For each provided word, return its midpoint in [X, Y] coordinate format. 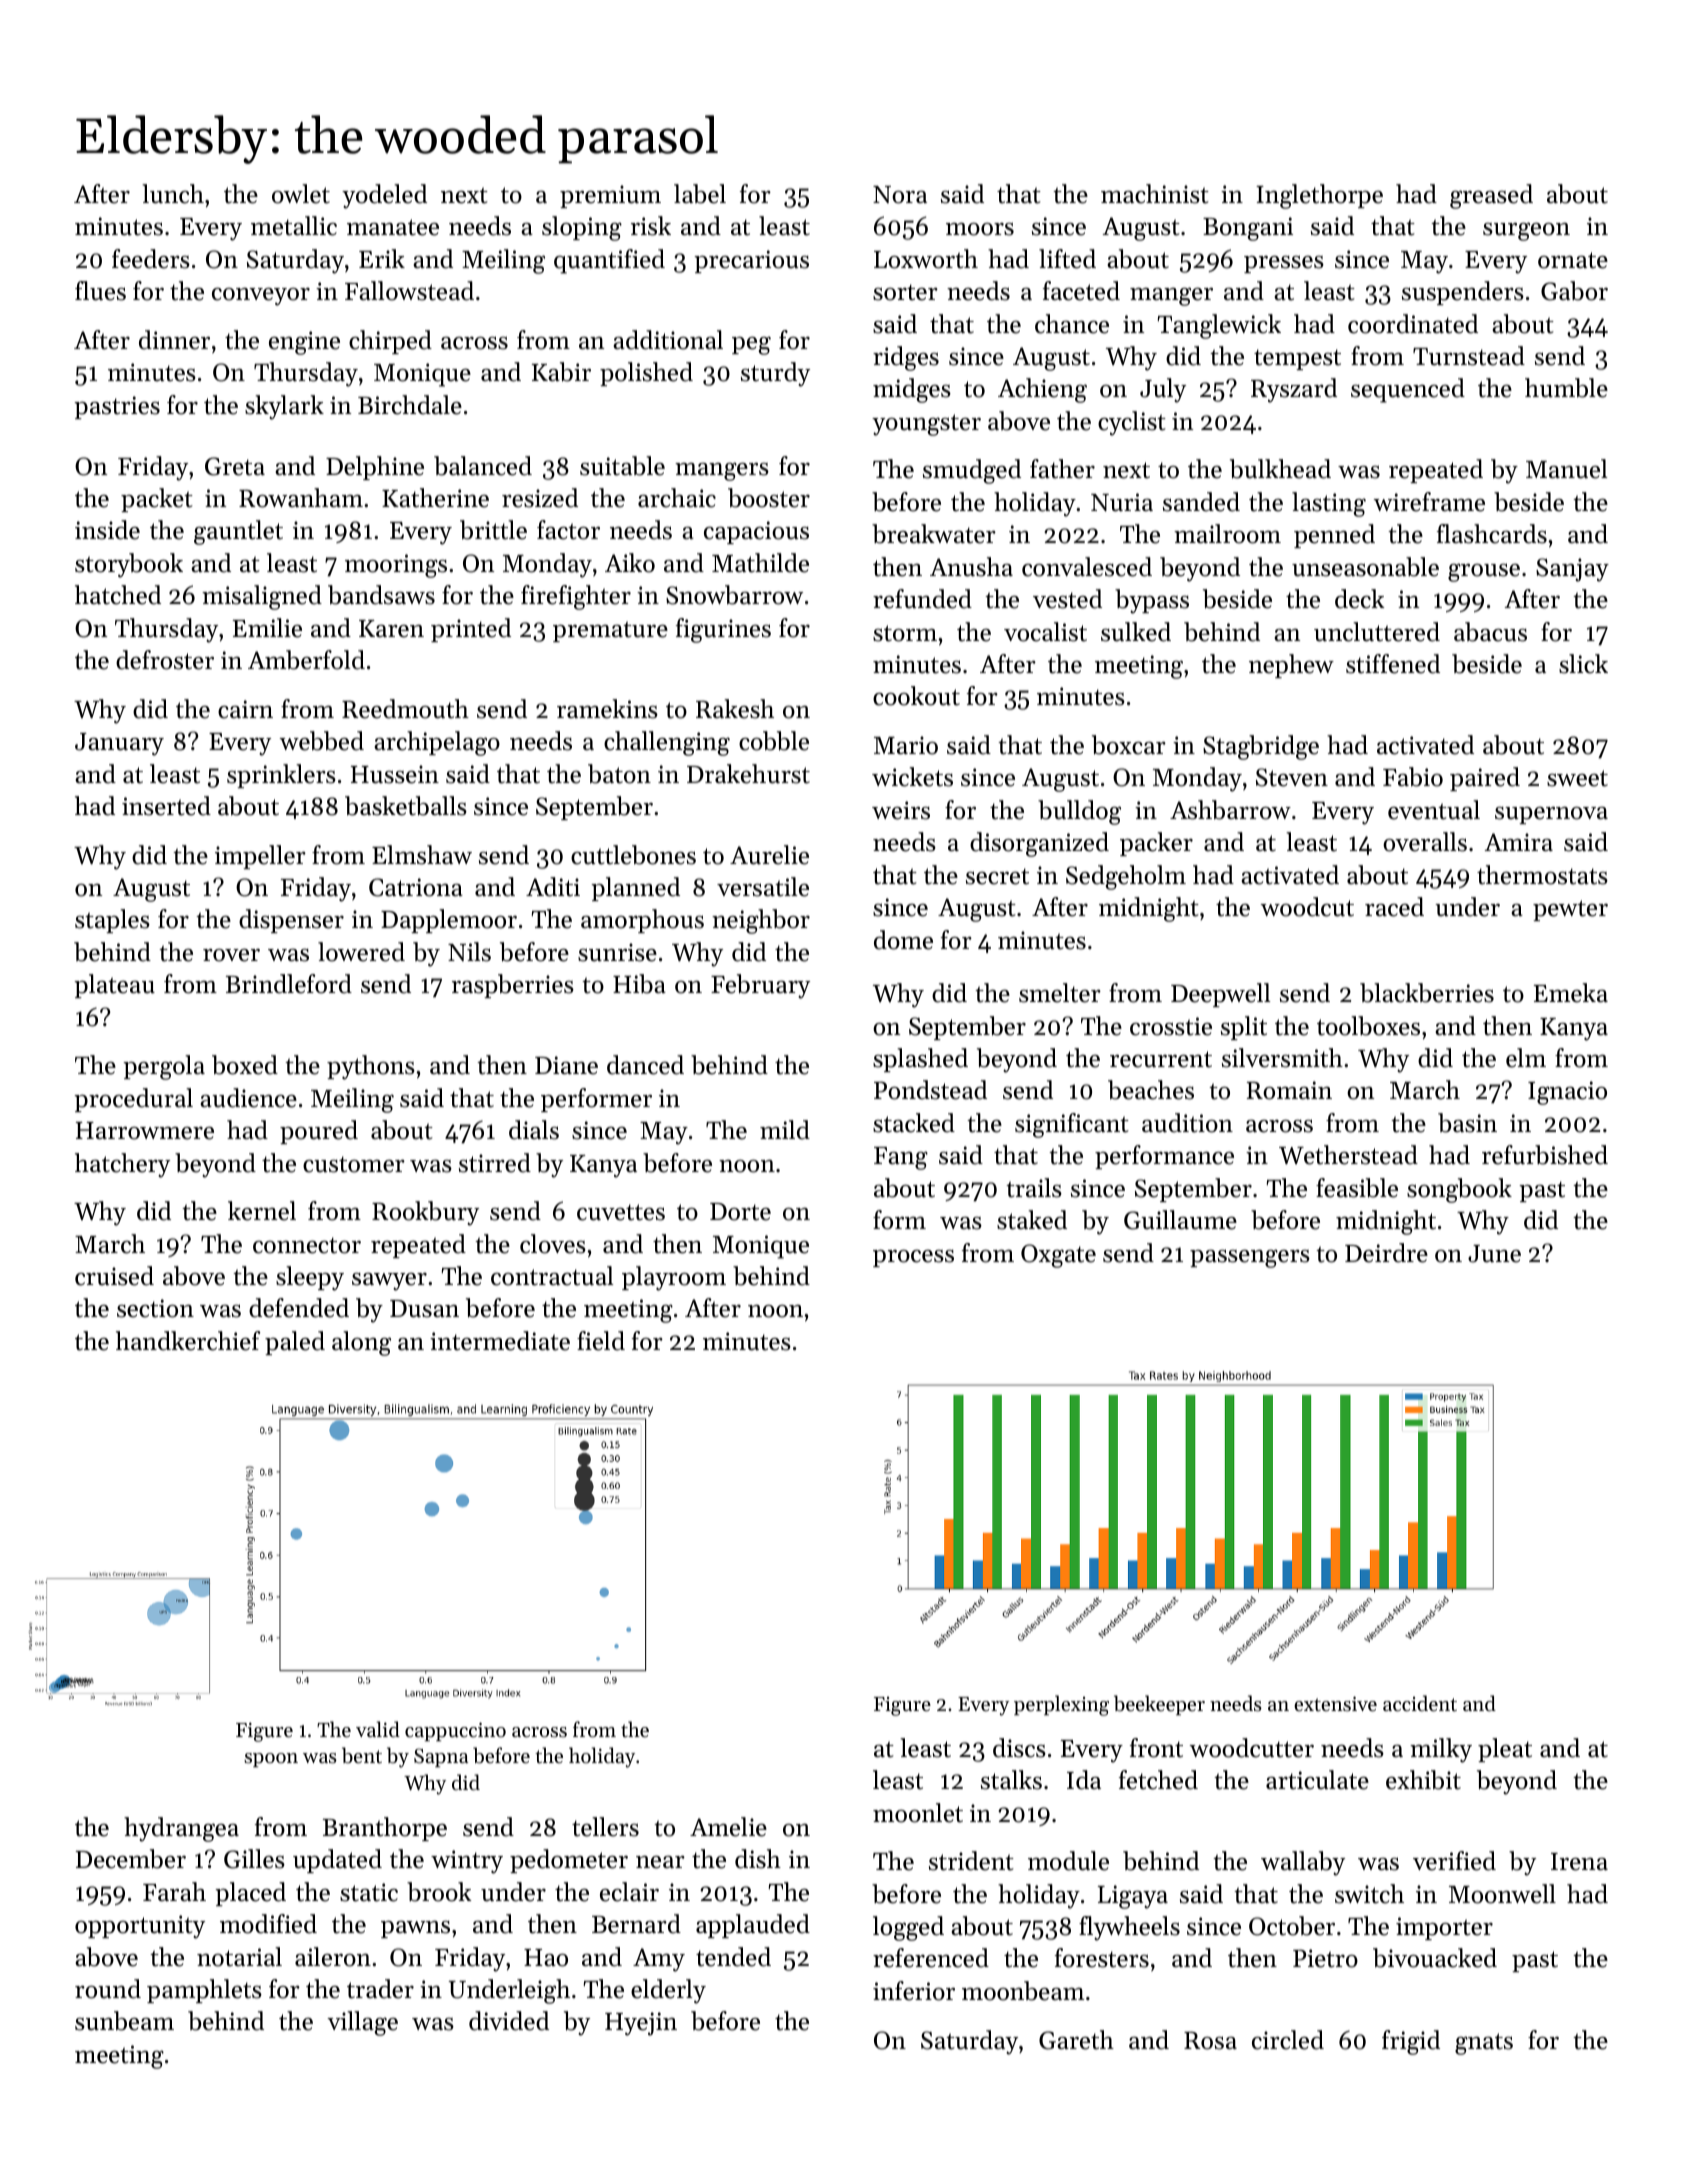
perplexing [1061, 1705]
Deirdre [1386, 1253]
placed [250, 1894]
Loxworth [926, 259]
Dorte [740, 1212]
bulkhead [1280, 469]
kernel [262, 1211]
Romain [1289, 1090]
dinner [174, 340]
